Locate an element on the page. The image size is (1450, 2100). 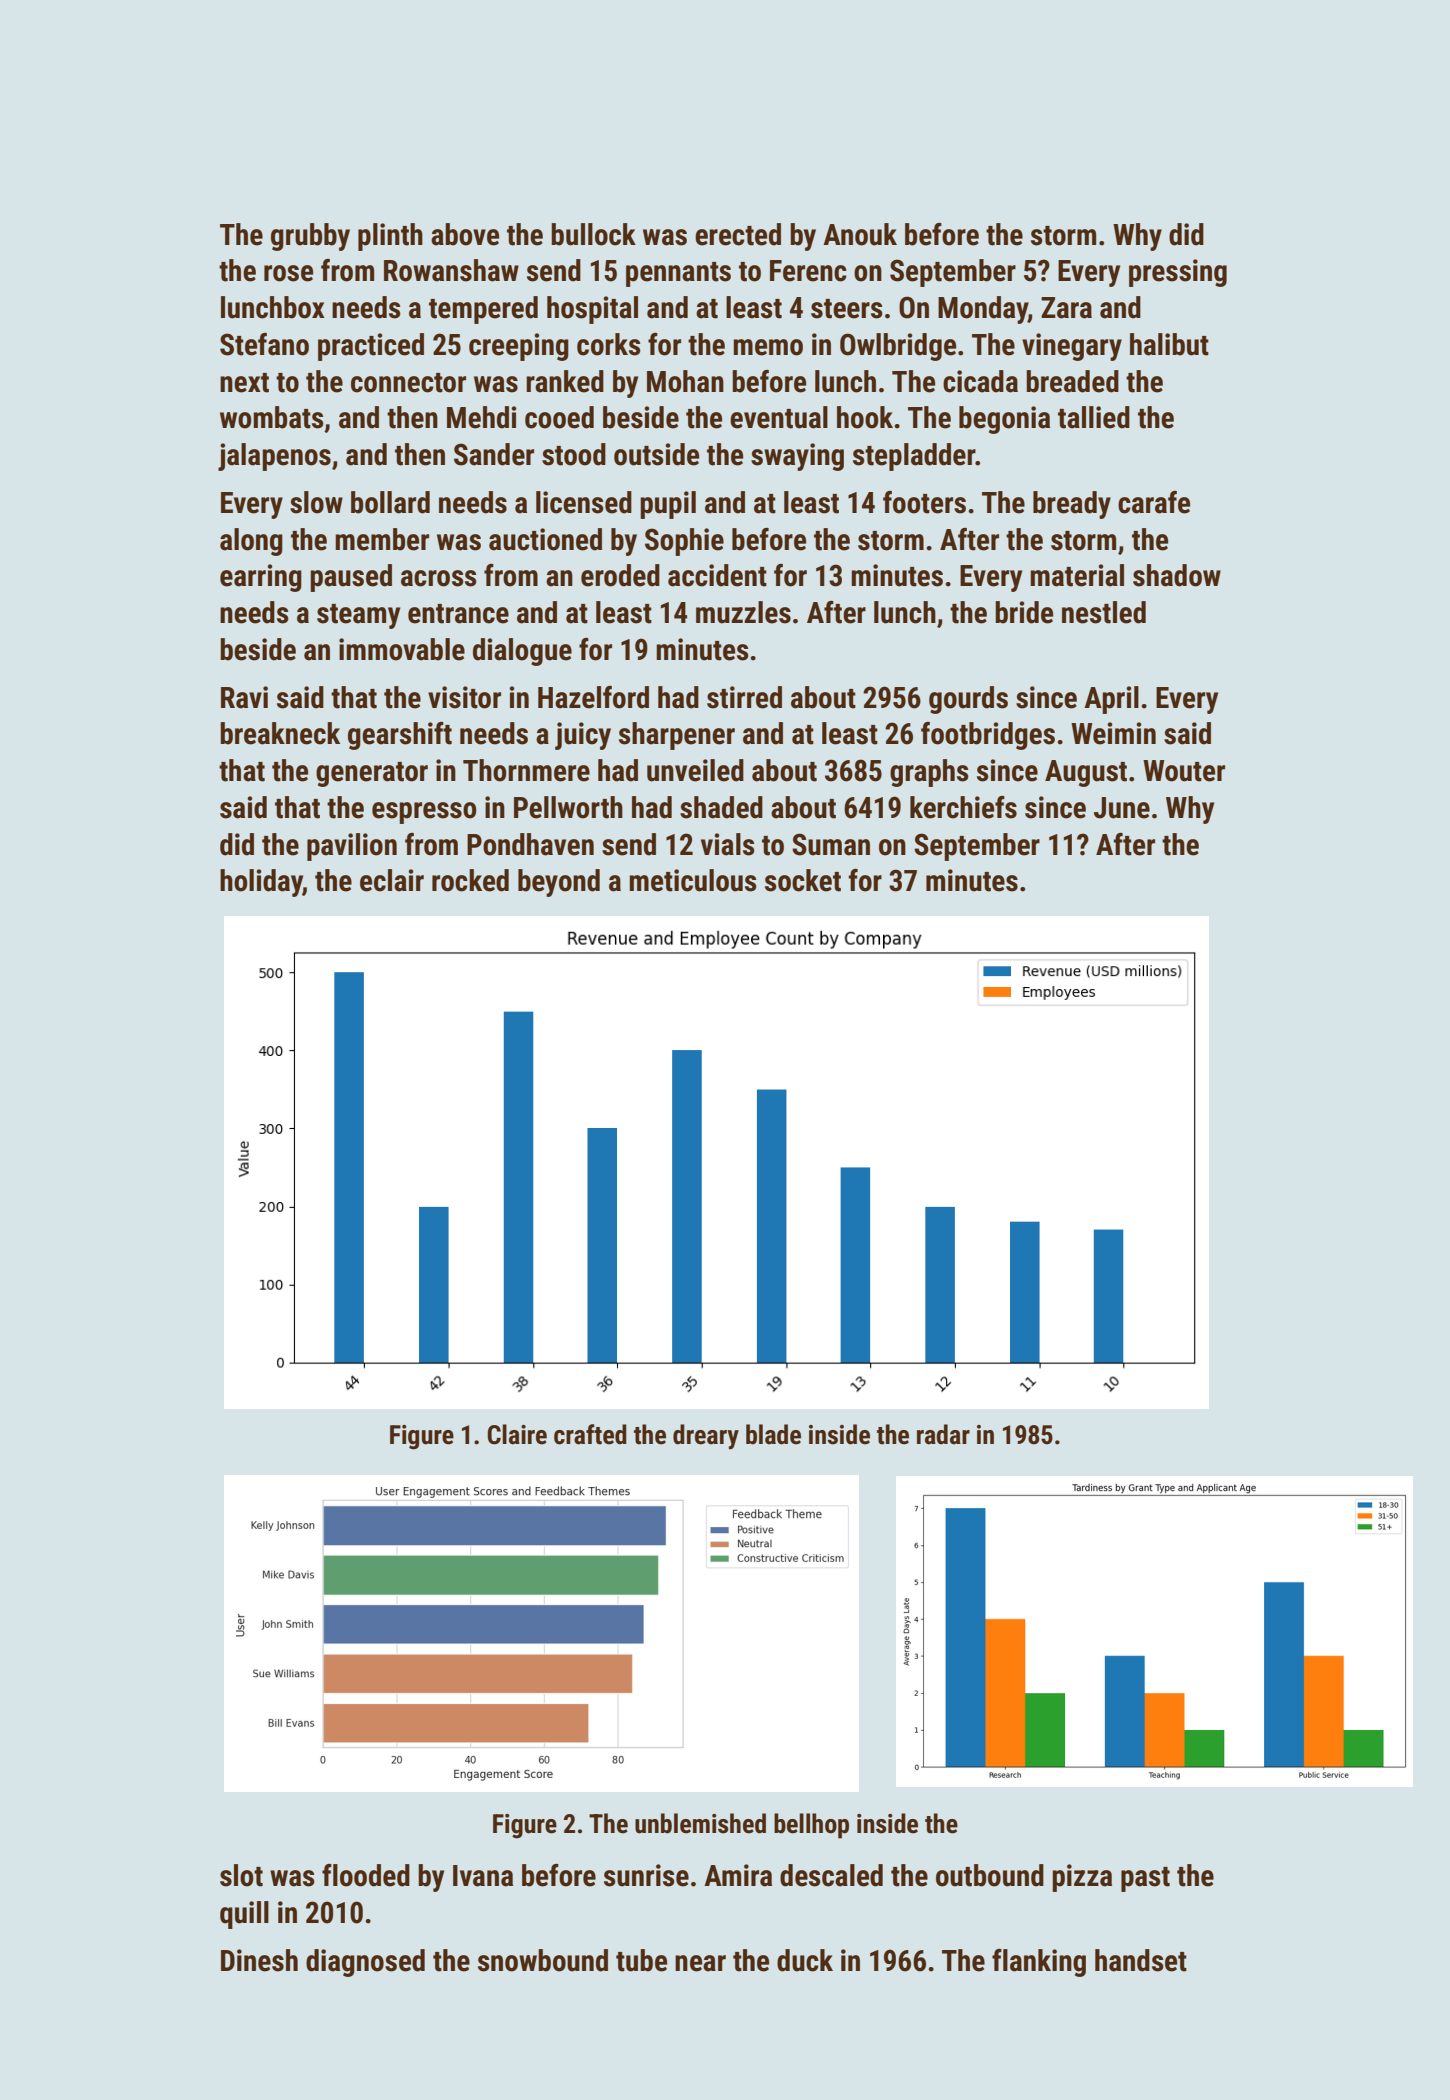
flooded is located at coordinates (366, 1875).
